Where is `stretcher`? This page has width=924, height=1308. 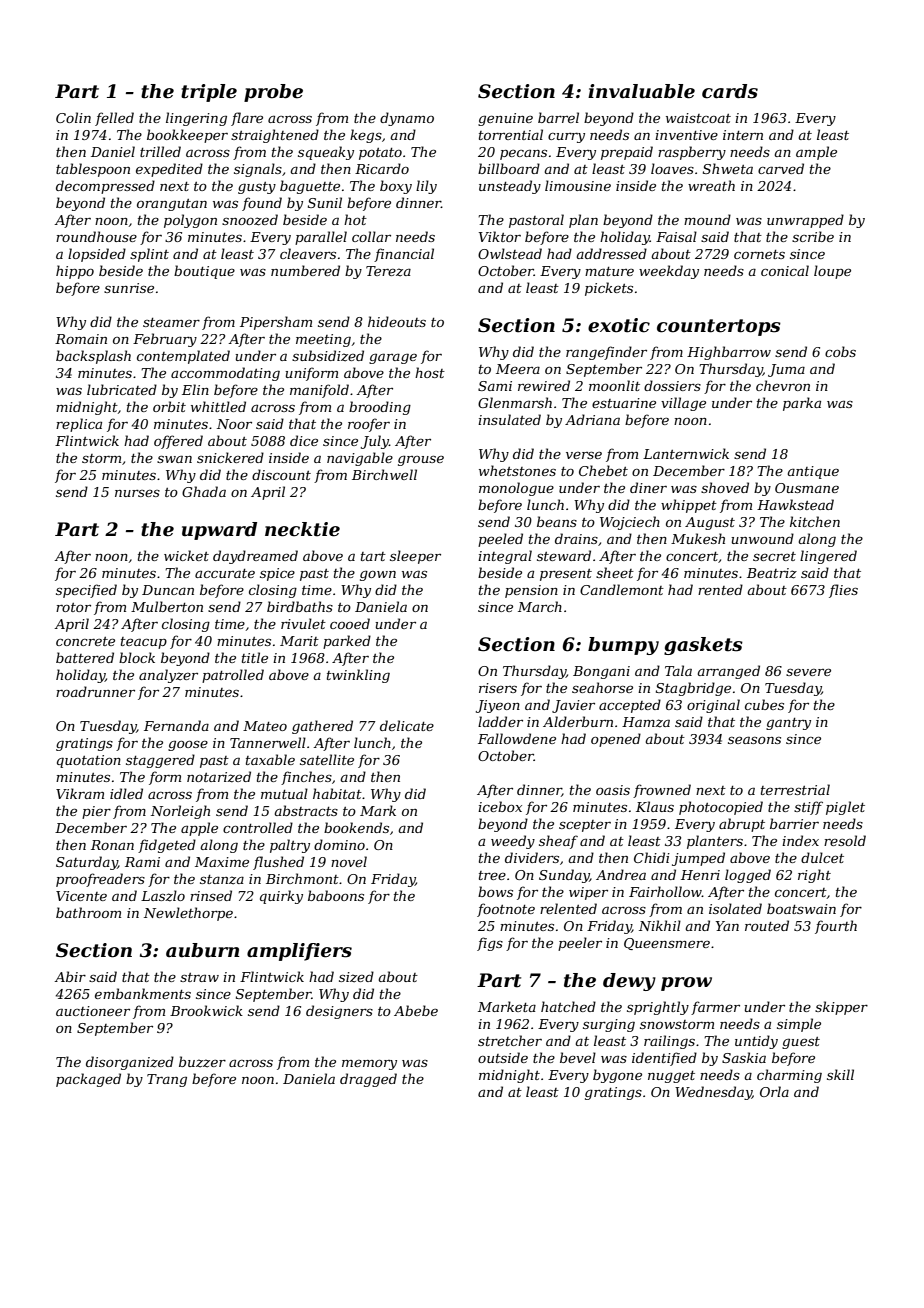
stretcher is located at coordinates (510, 1040).
